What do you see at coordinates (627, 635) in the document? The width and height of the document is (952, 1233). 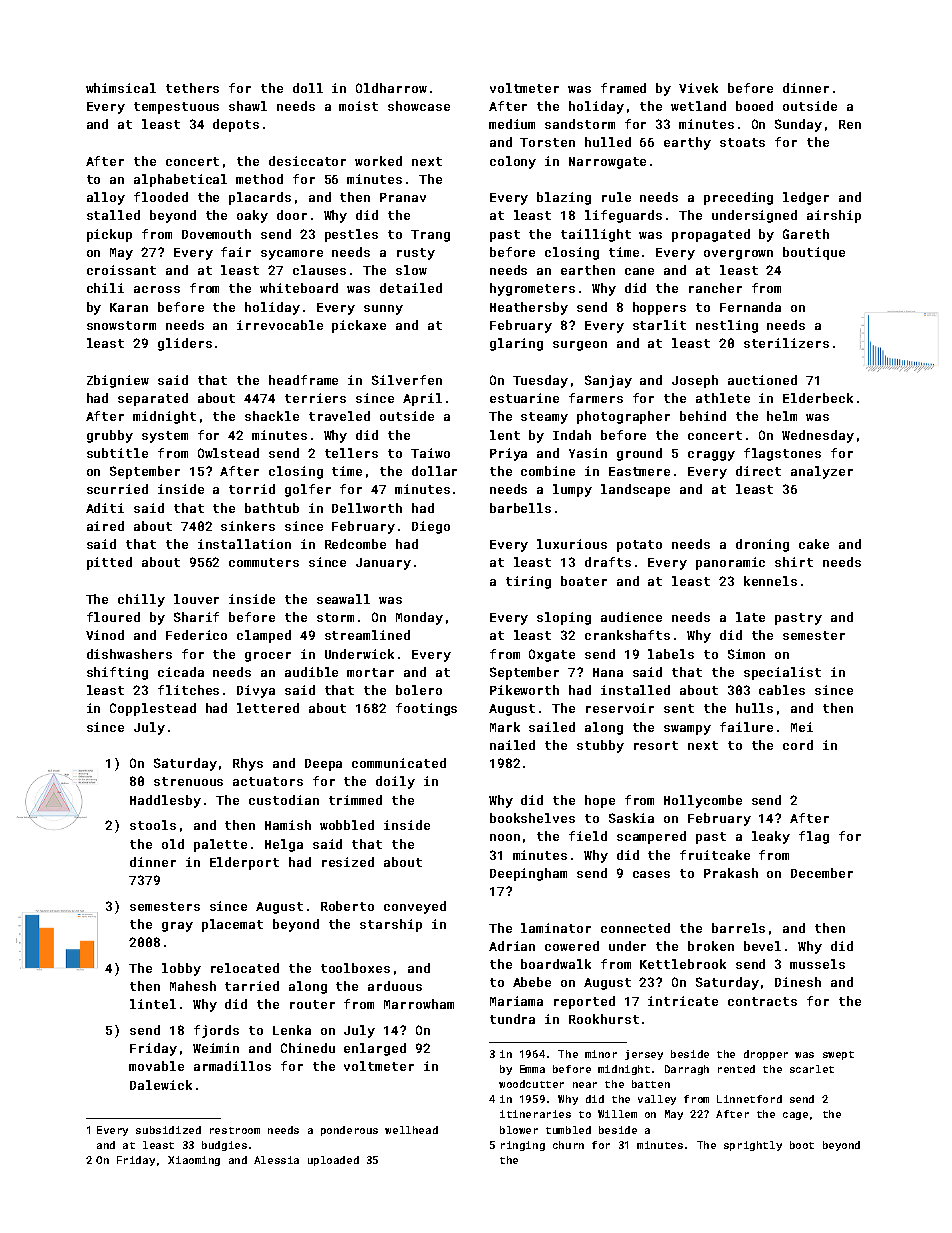 I see `crankshafts` at bounding box center [627, 635].
